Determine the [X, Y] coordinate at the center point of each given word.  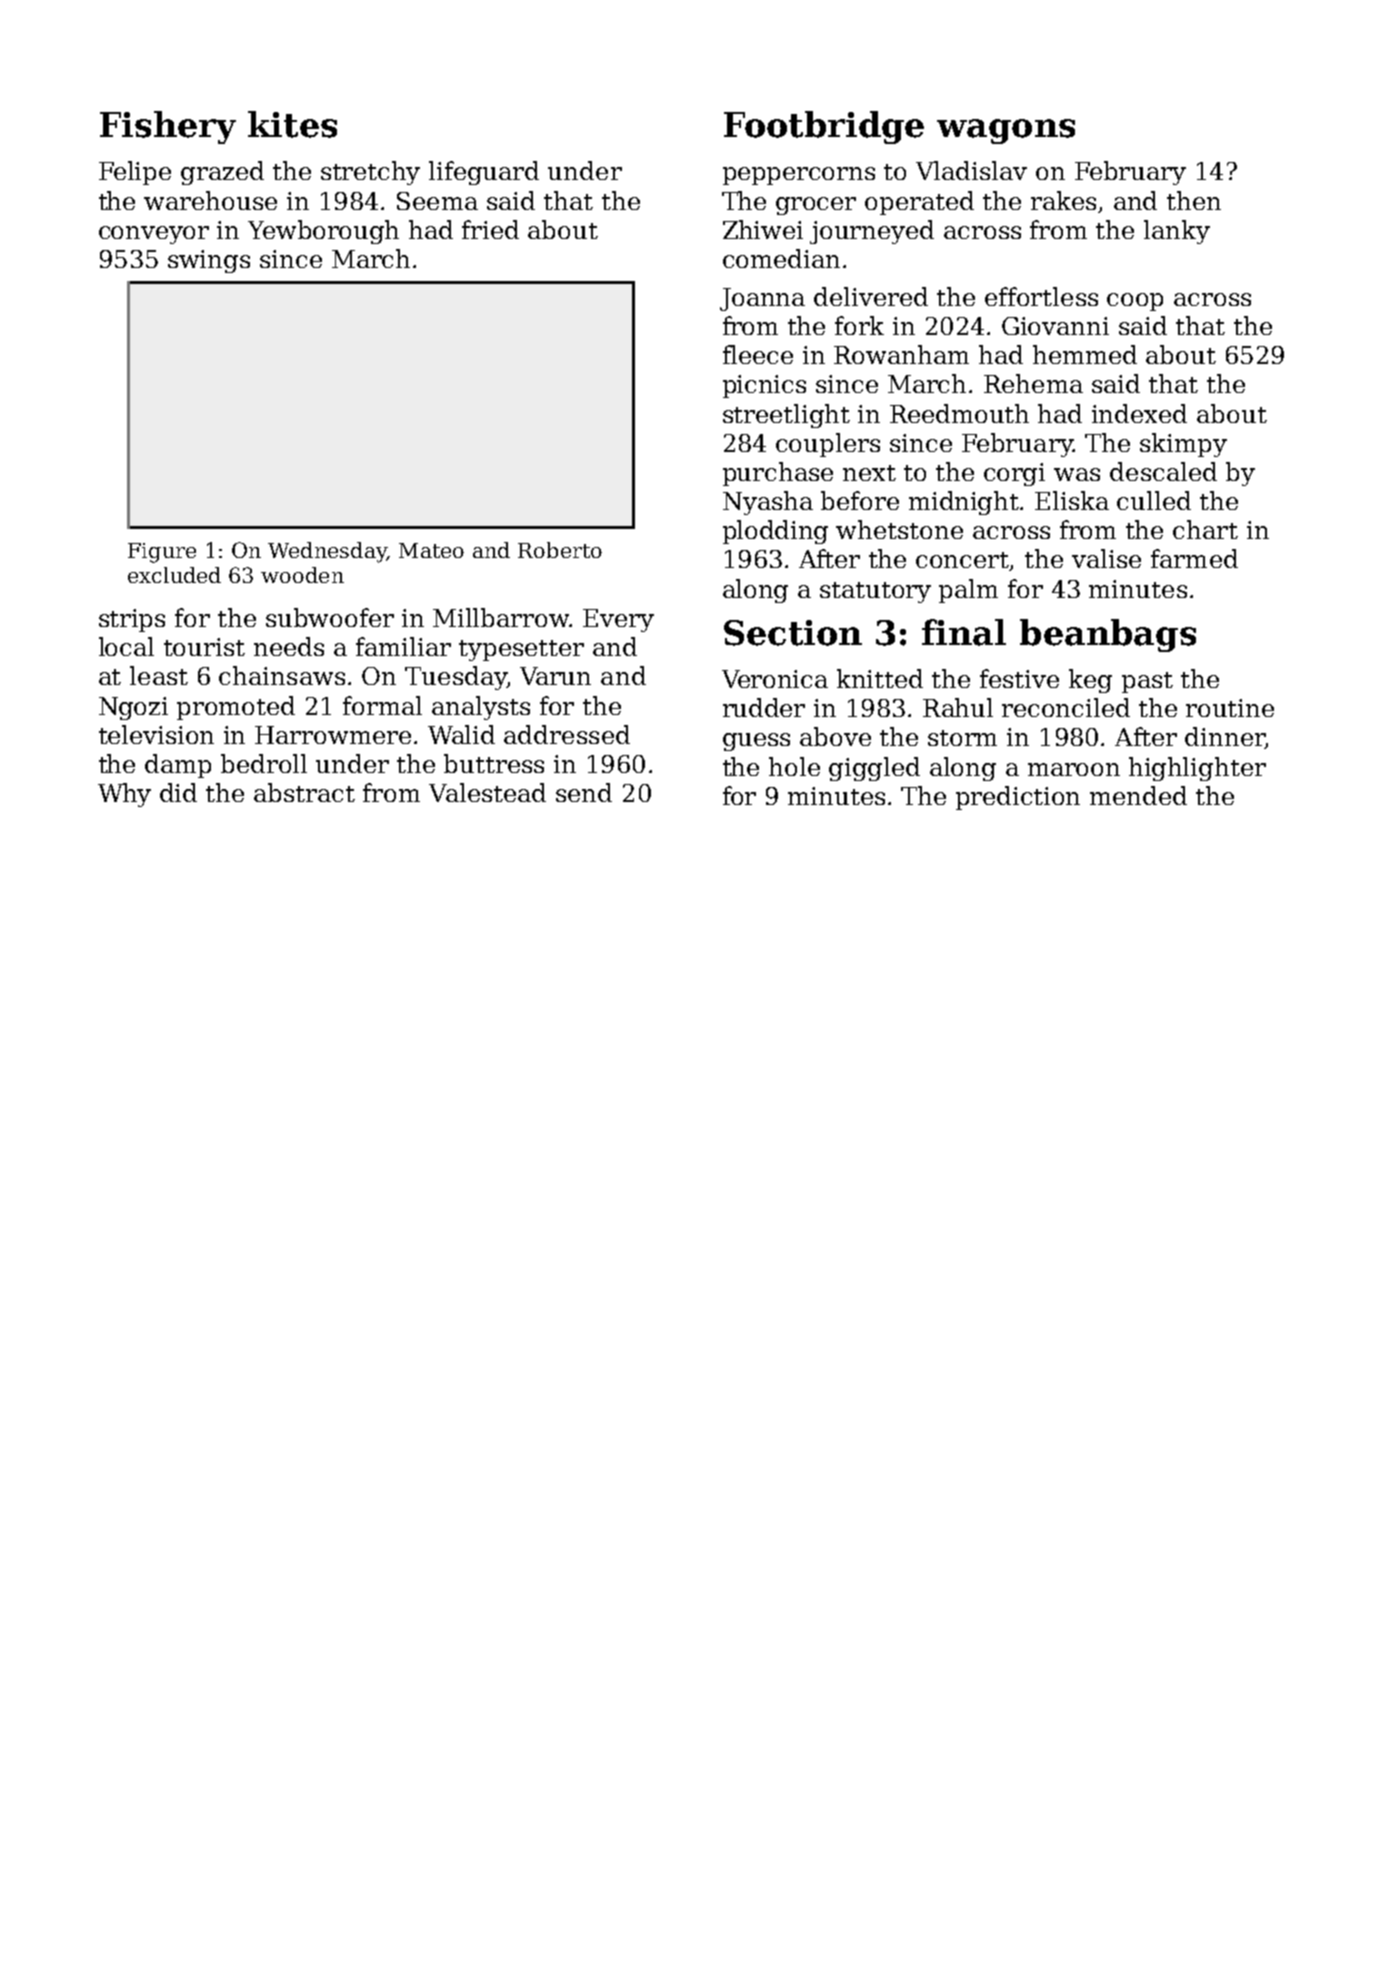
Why [124, 795]
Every [618, 620]
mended [1138, 795]
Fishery [168, 127]
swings [209, 261]
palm [968, 591]
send [584, 792]
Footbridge [824, 127]
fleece [758, 354]
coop [1135, 302]
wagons [1006, 131]
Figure [162, 553]
